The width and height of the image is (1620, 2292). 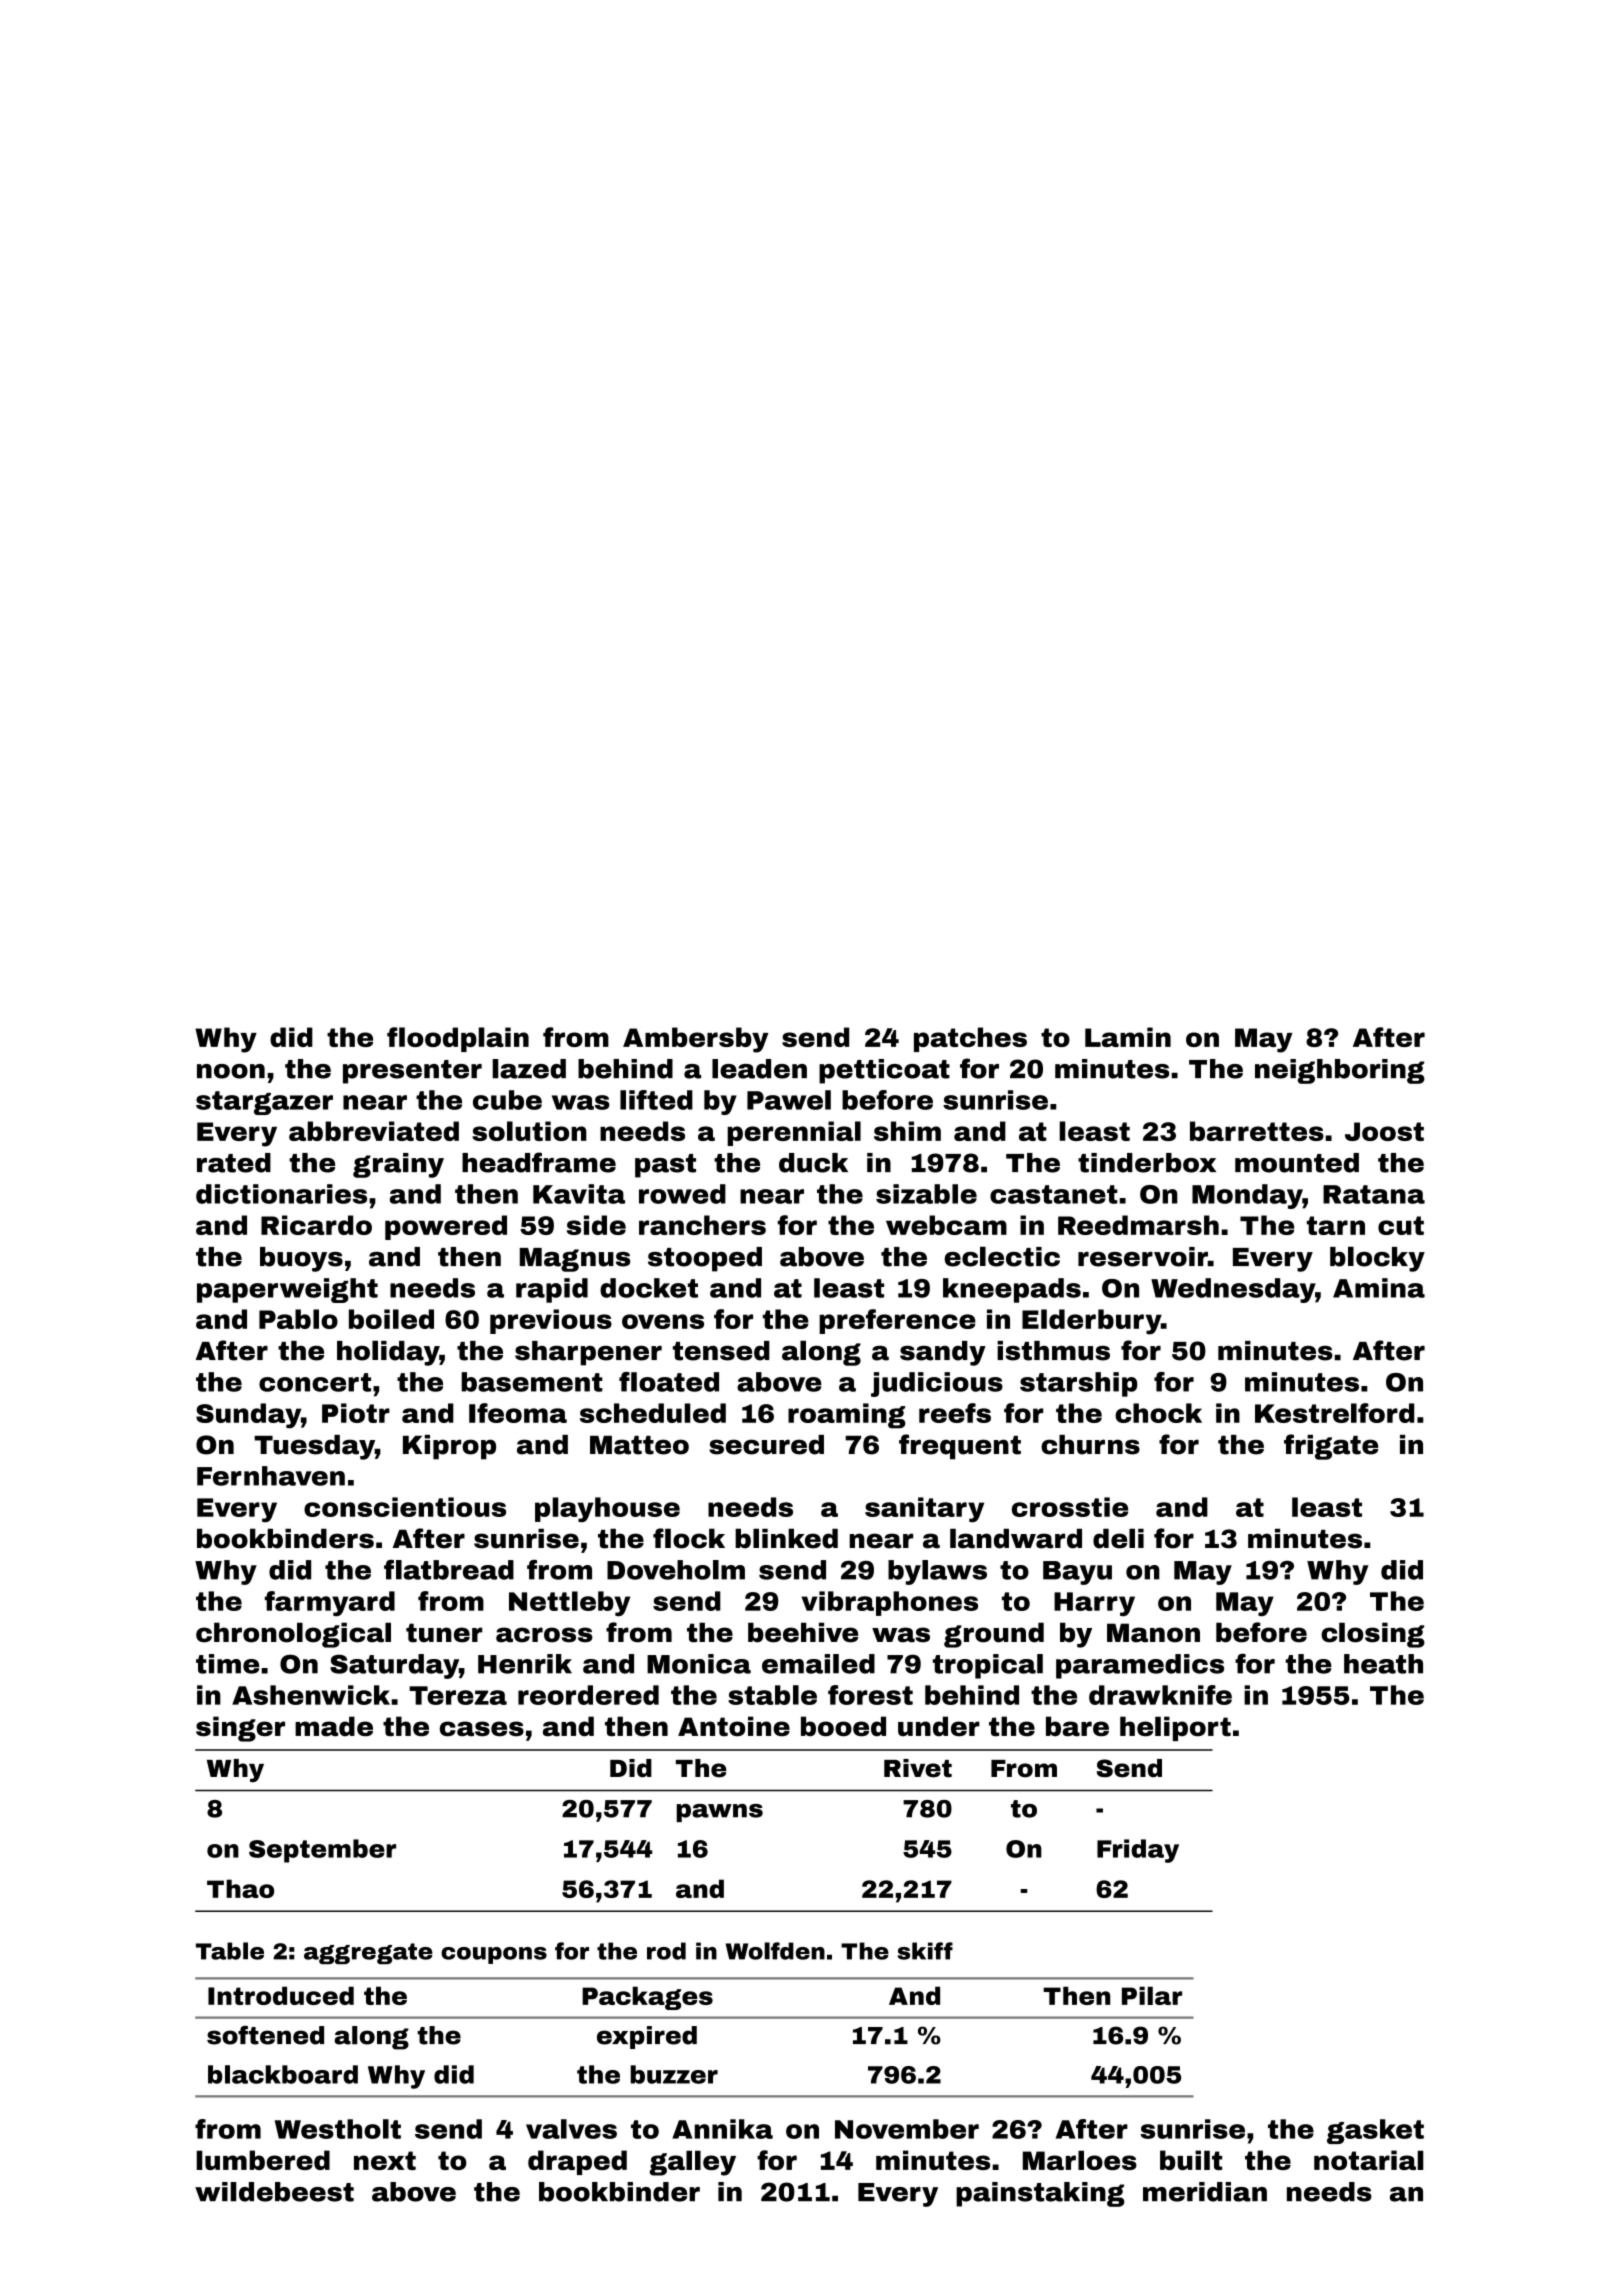 What do you see at coordinates (1340, 1071) in the image?
I see `neighboring` at bounding box center [1340, 1071].
